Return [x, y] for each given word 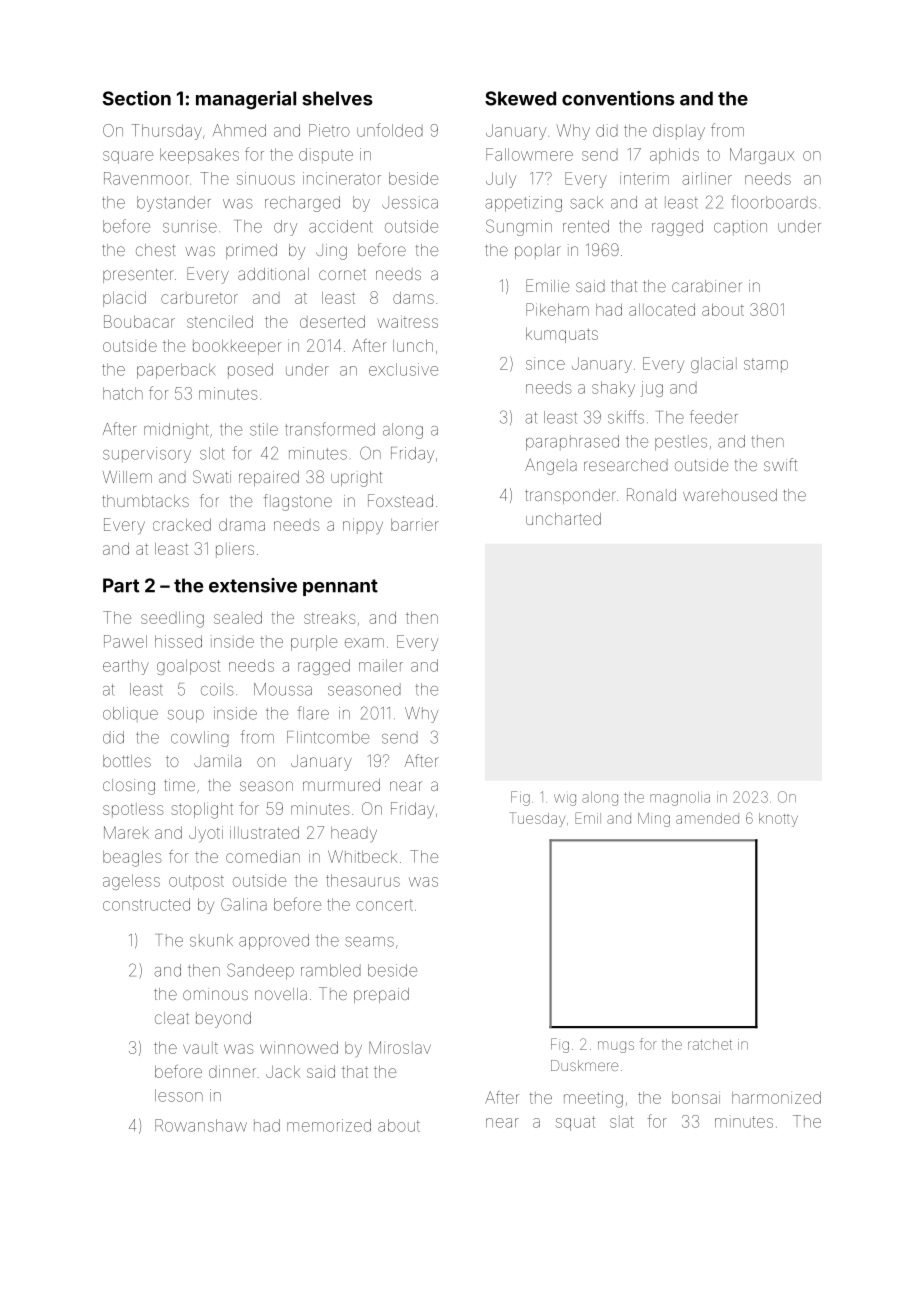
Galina [244, 904]
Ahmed [239, 130]
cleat [172, 1018]
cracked [182, 524]
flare [313, 713]
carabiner [707, 286]
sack [586, 202]
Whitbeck [362, 856]
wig [565, 800]
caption [740, 227]
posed [250, 371]
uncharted [563, 519]
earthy [126, 667]
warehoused [730, 495]
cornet [342, 274]
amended [707, 818]
